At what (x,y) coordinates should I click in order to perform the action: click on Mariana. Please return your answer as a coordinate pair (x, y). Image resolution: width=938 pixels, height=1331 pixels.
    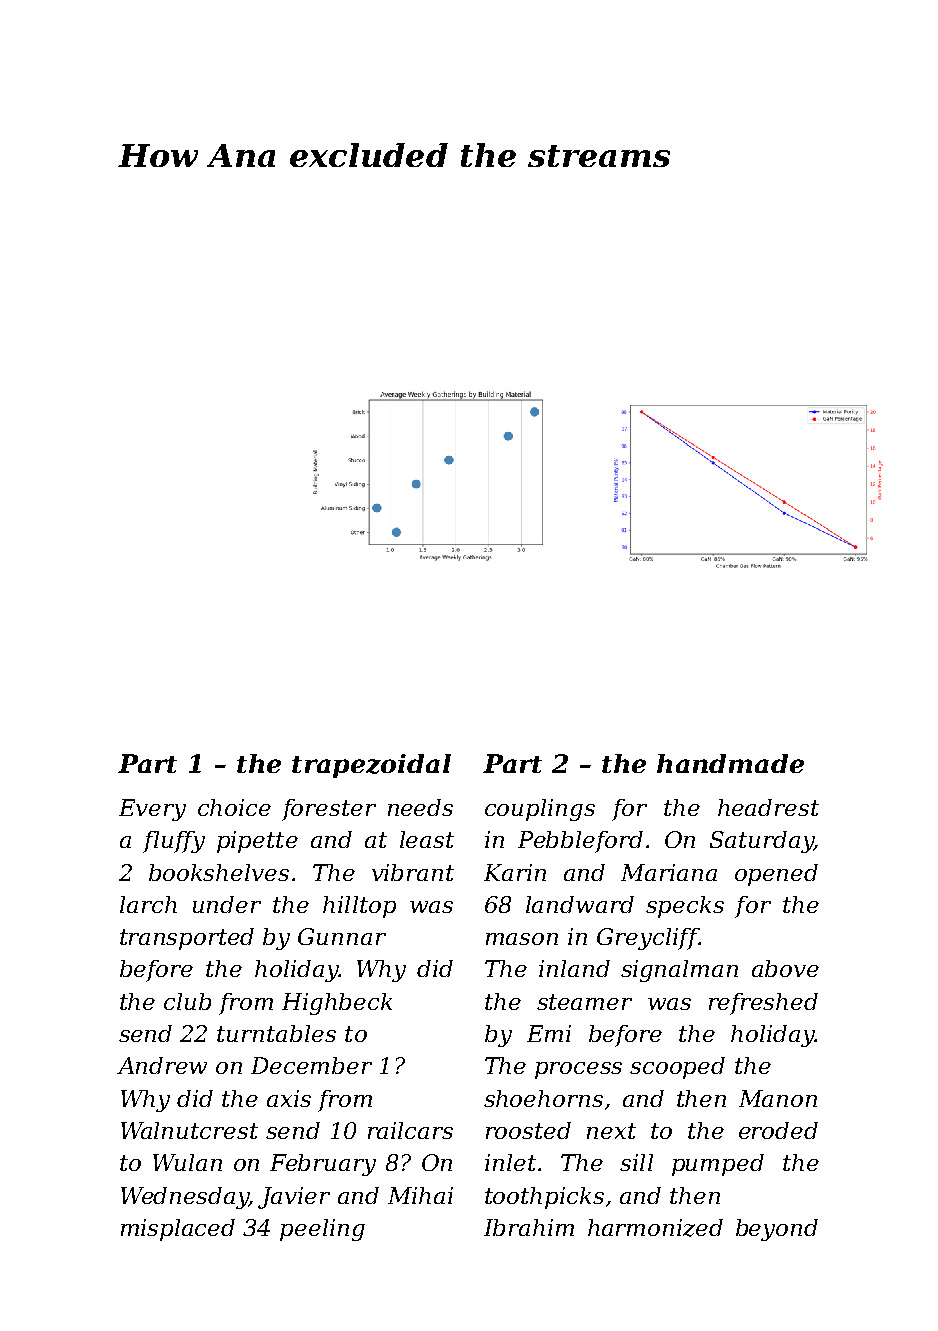
    Looking at the image, I should click on (669, 872).
